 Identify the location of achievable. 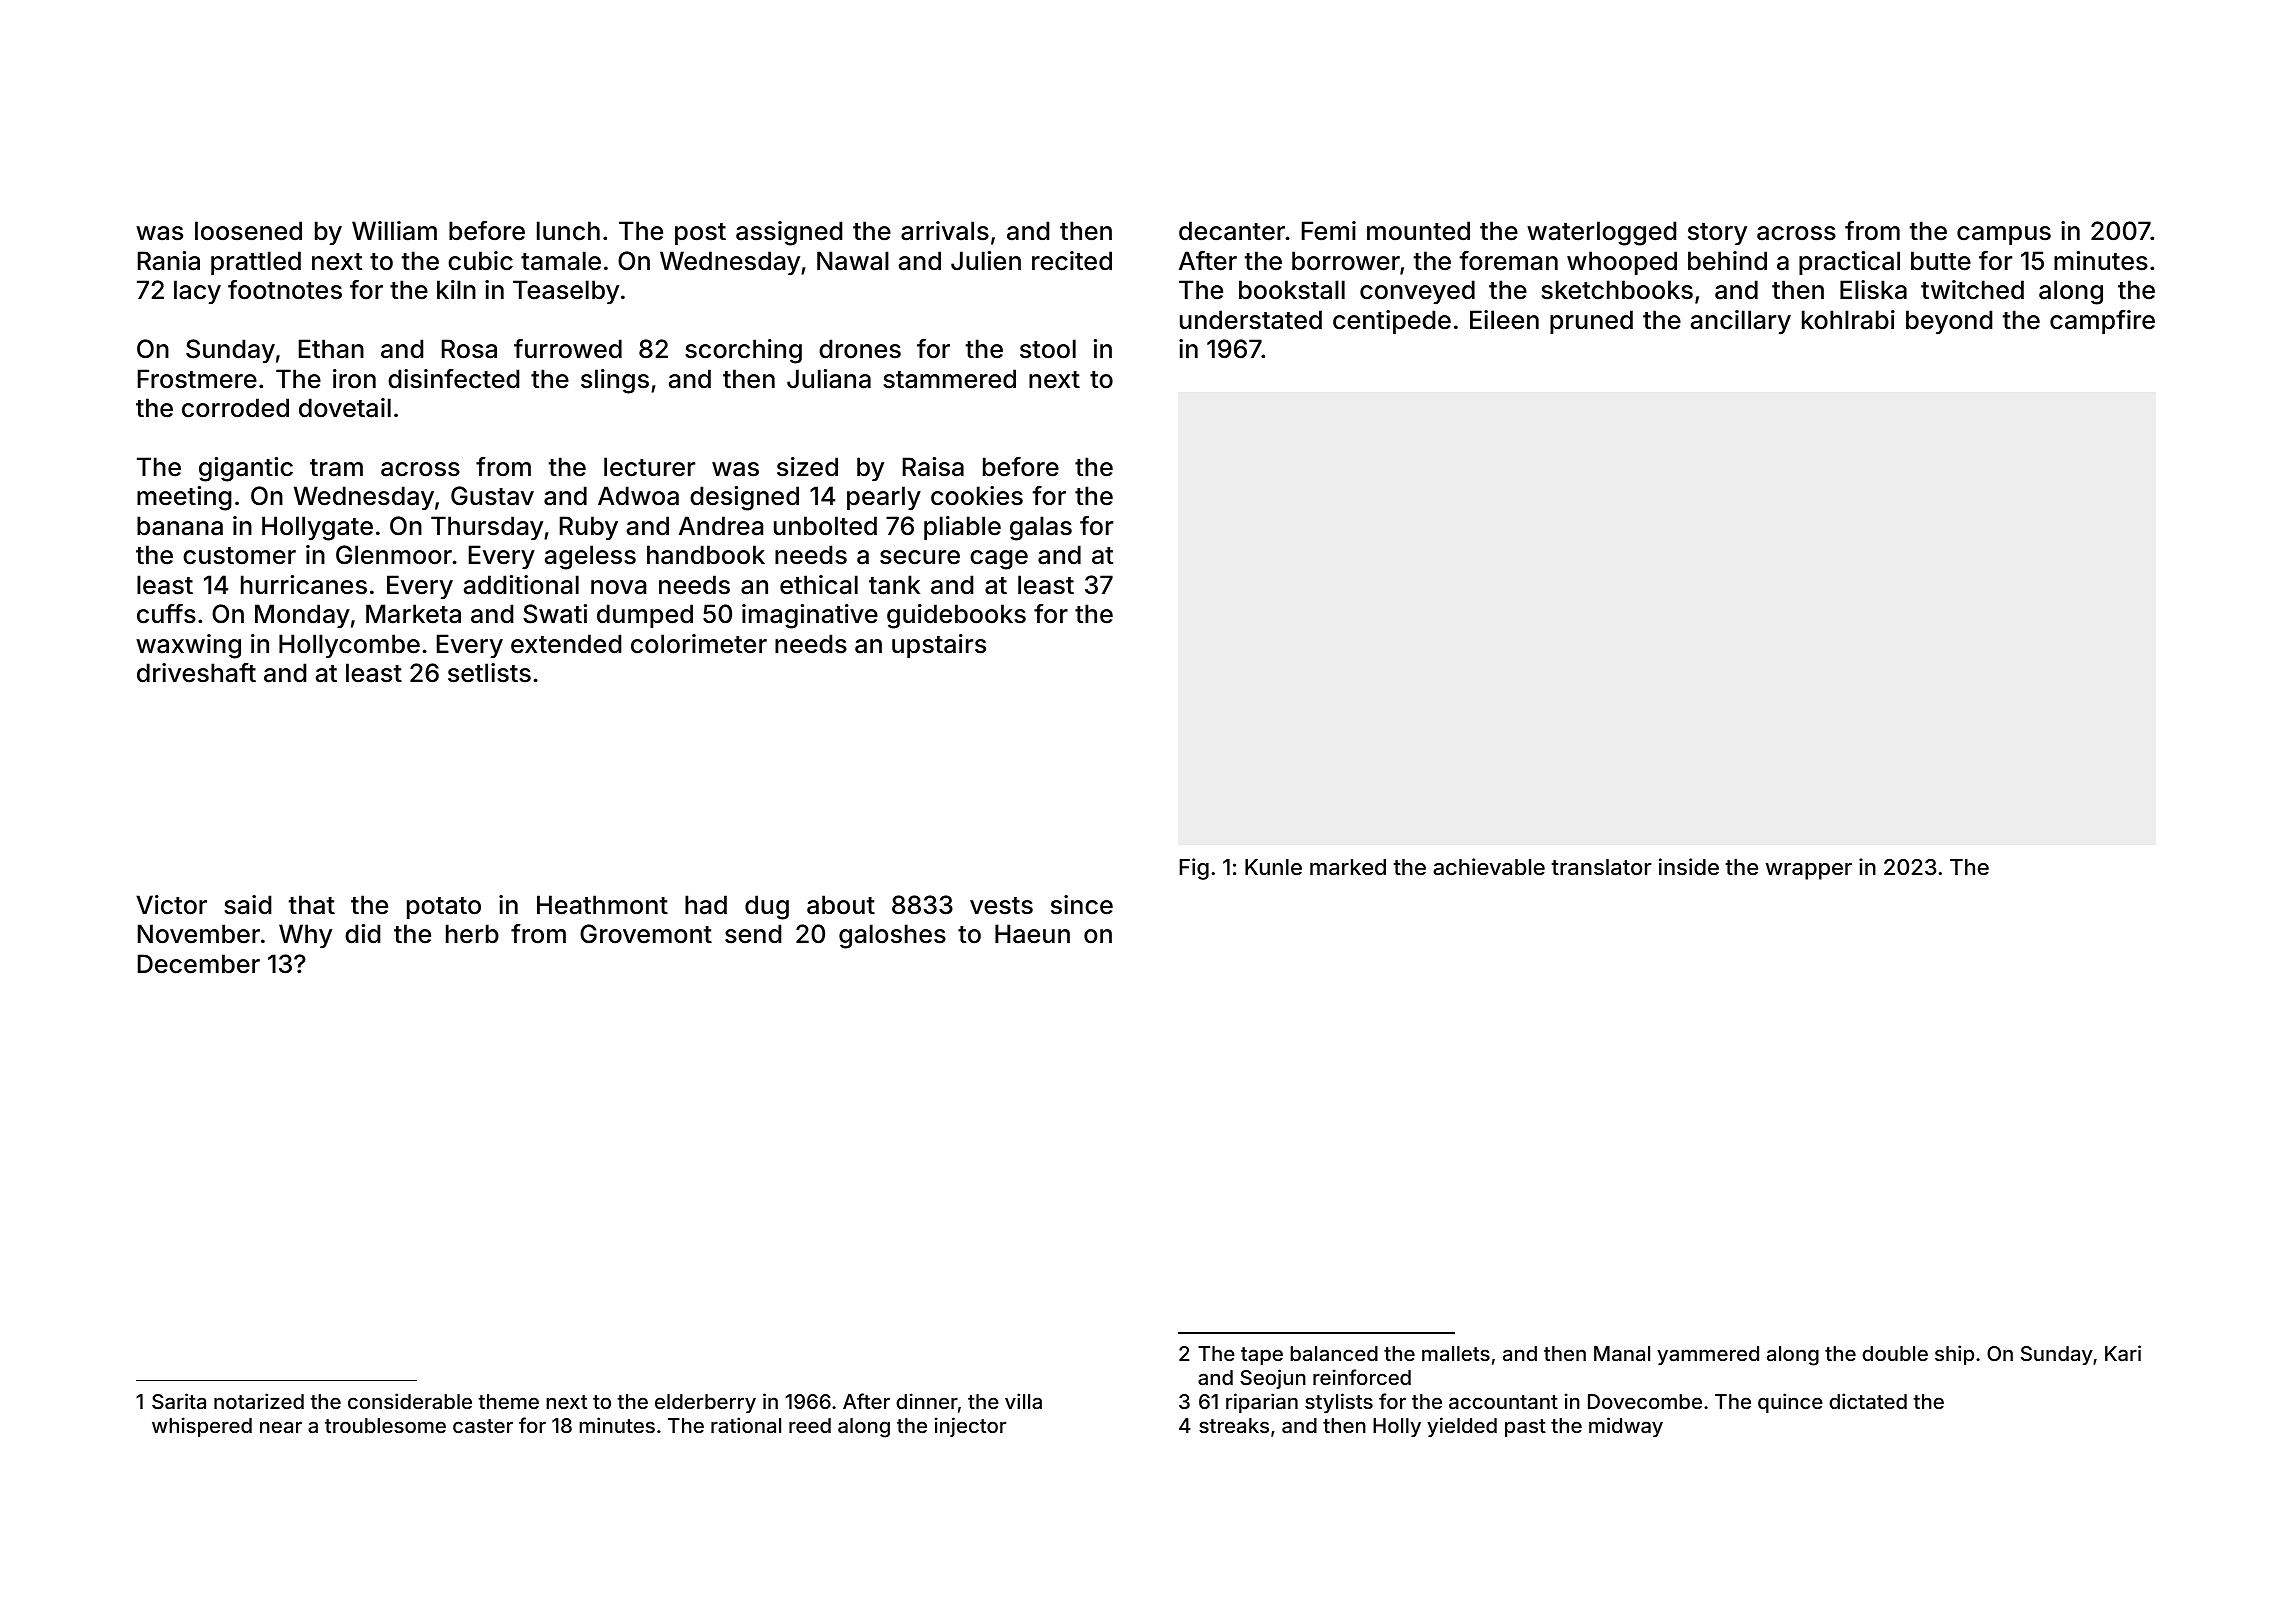
(1489, 867).
